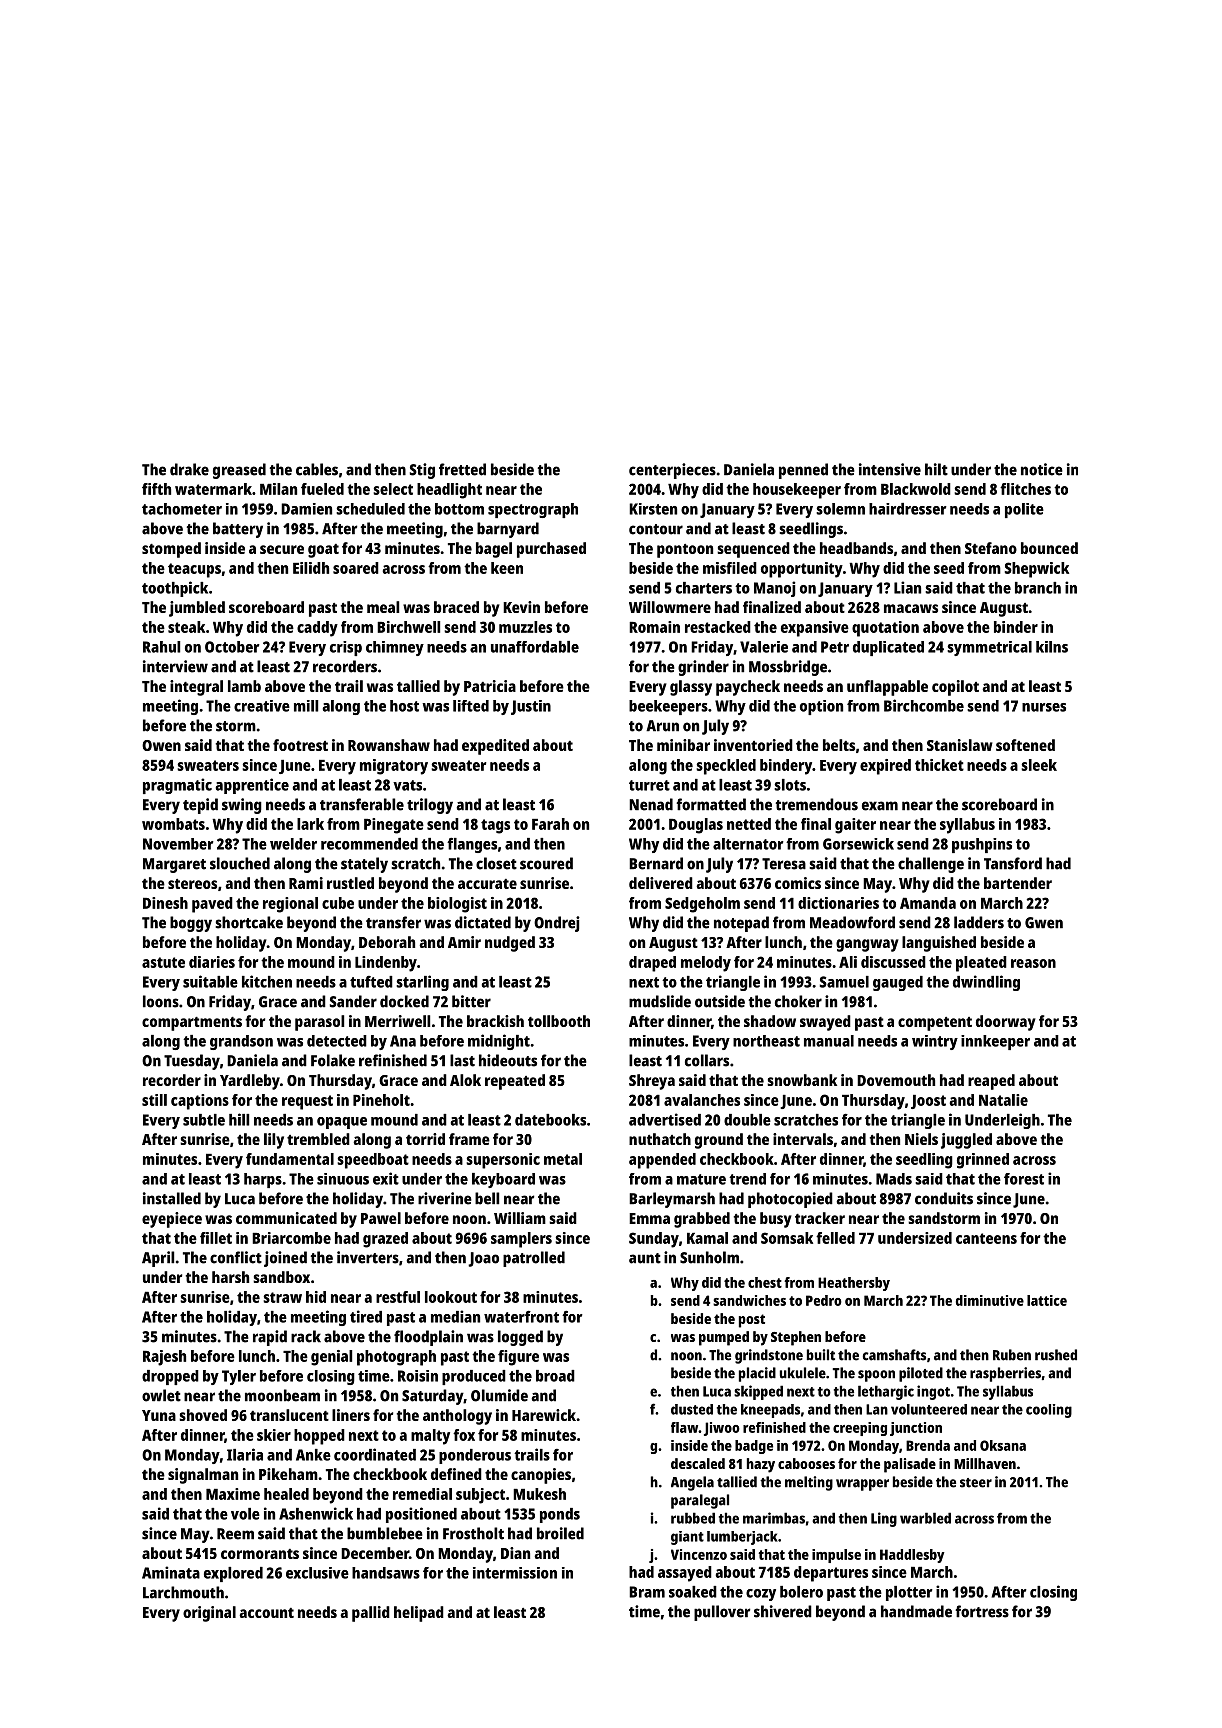 The width and height of the image is (1222, 1728). I want to click on conduits, so click(944, 1198).
